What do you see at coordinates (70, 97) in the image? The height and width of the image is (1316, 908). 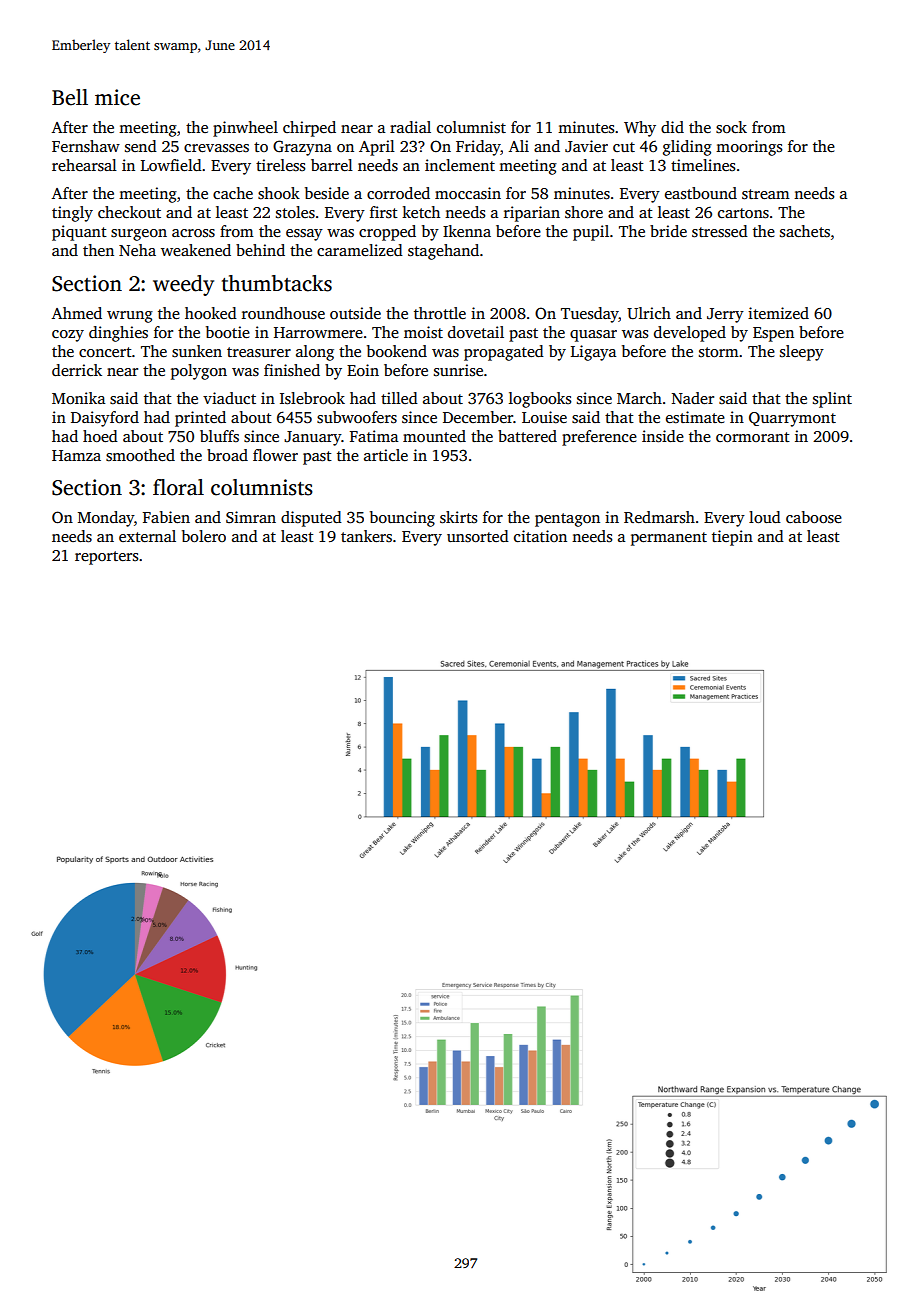 I see `Bell` at bounding box center [70, 97].
